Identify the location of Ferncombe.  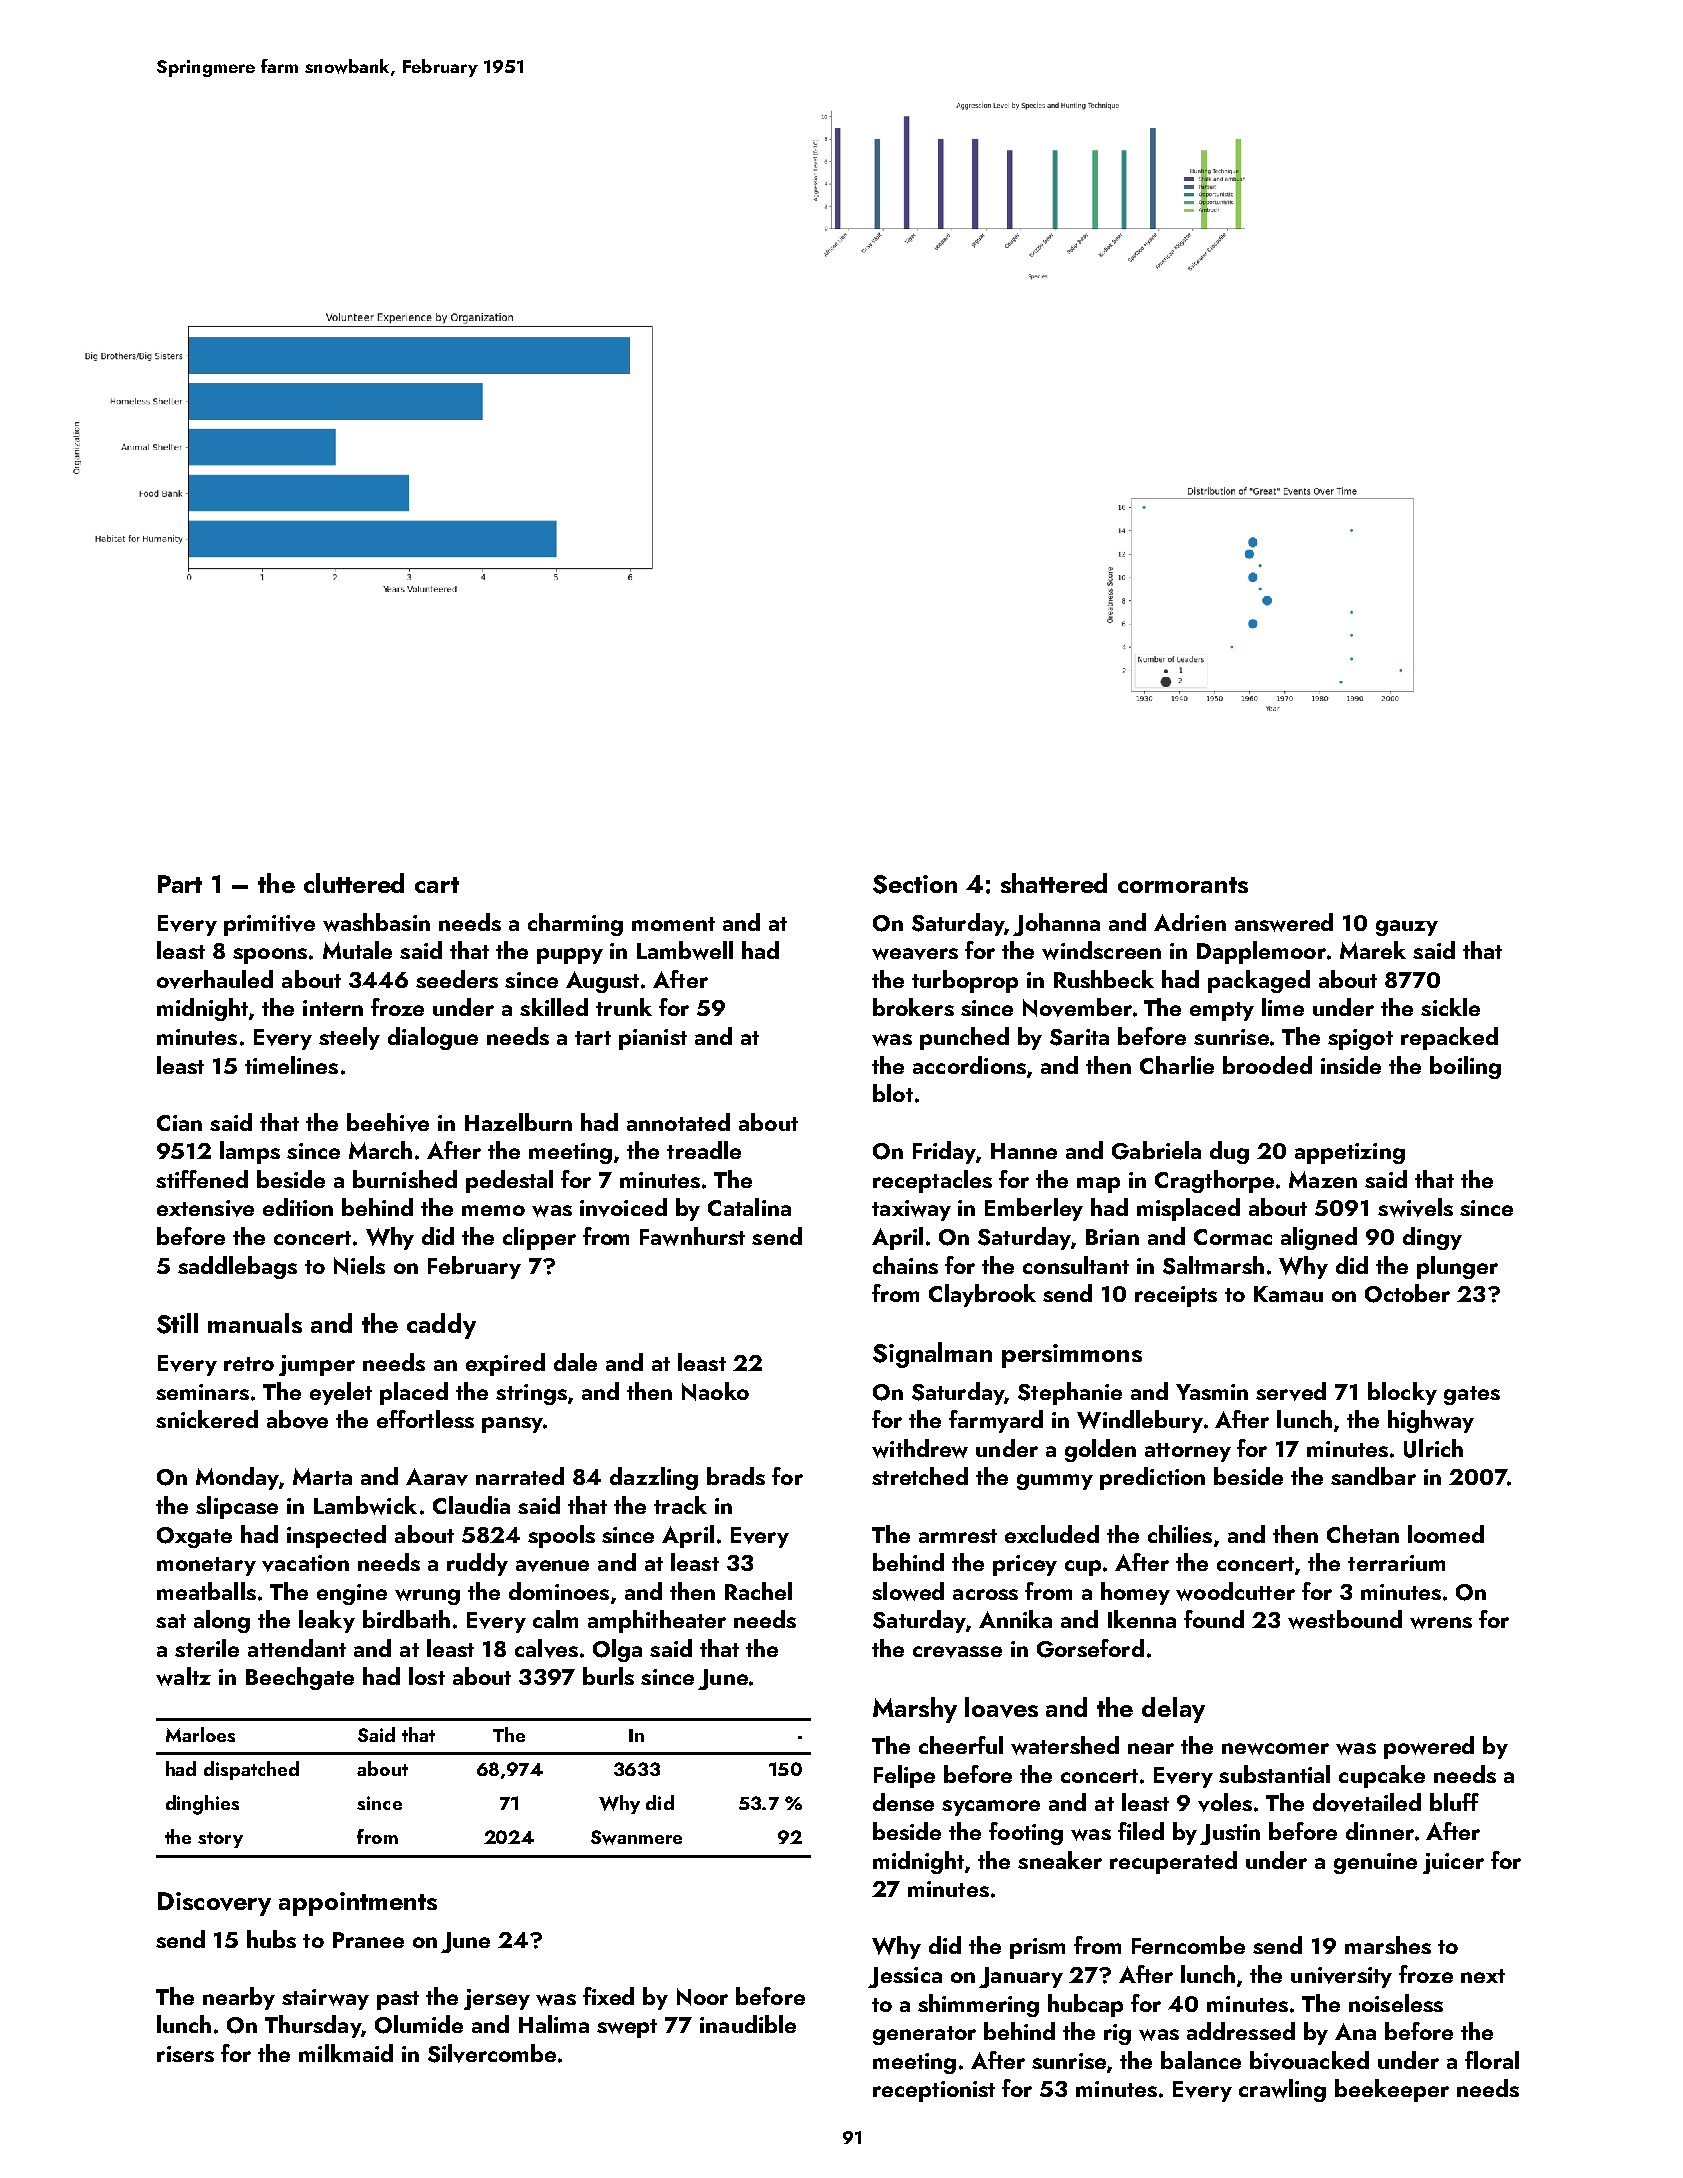
(1188, 1945).
